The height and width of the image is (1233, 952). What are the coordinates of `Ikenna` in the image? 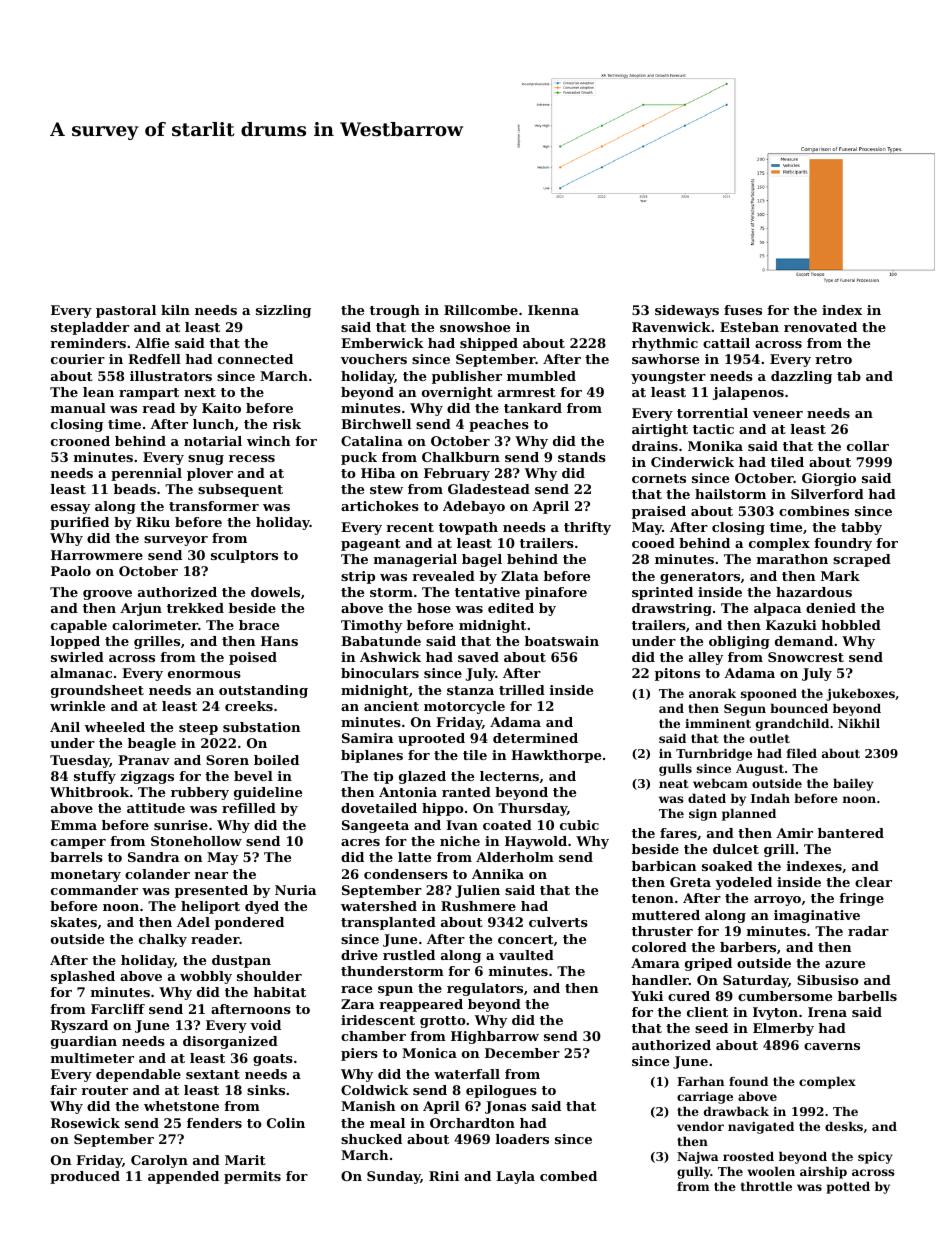 It's located at (553, 310).
